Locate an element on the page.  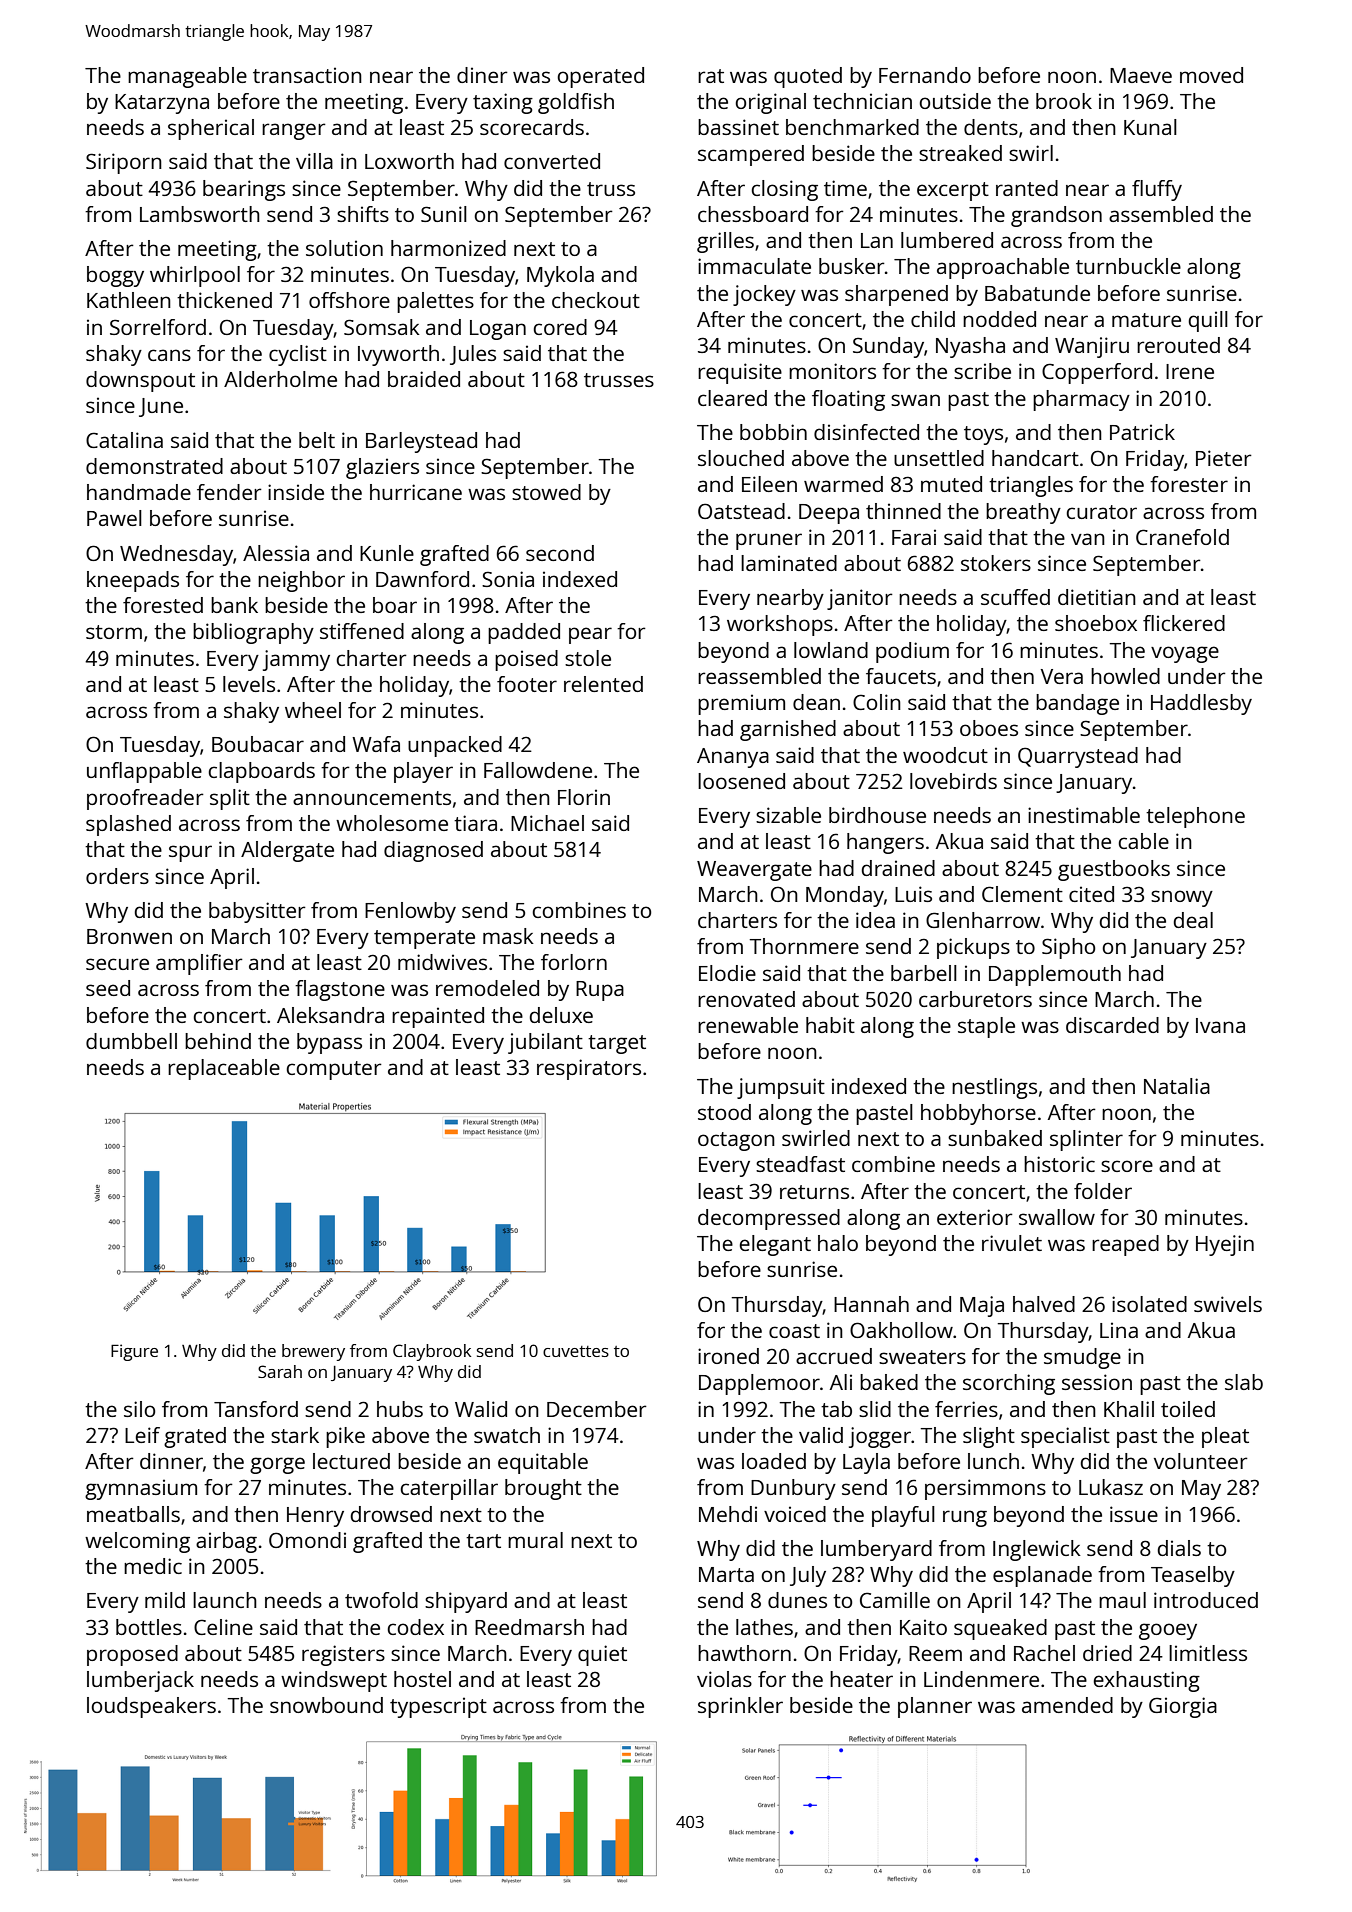
jammy is located at coordinates (296, 660).
